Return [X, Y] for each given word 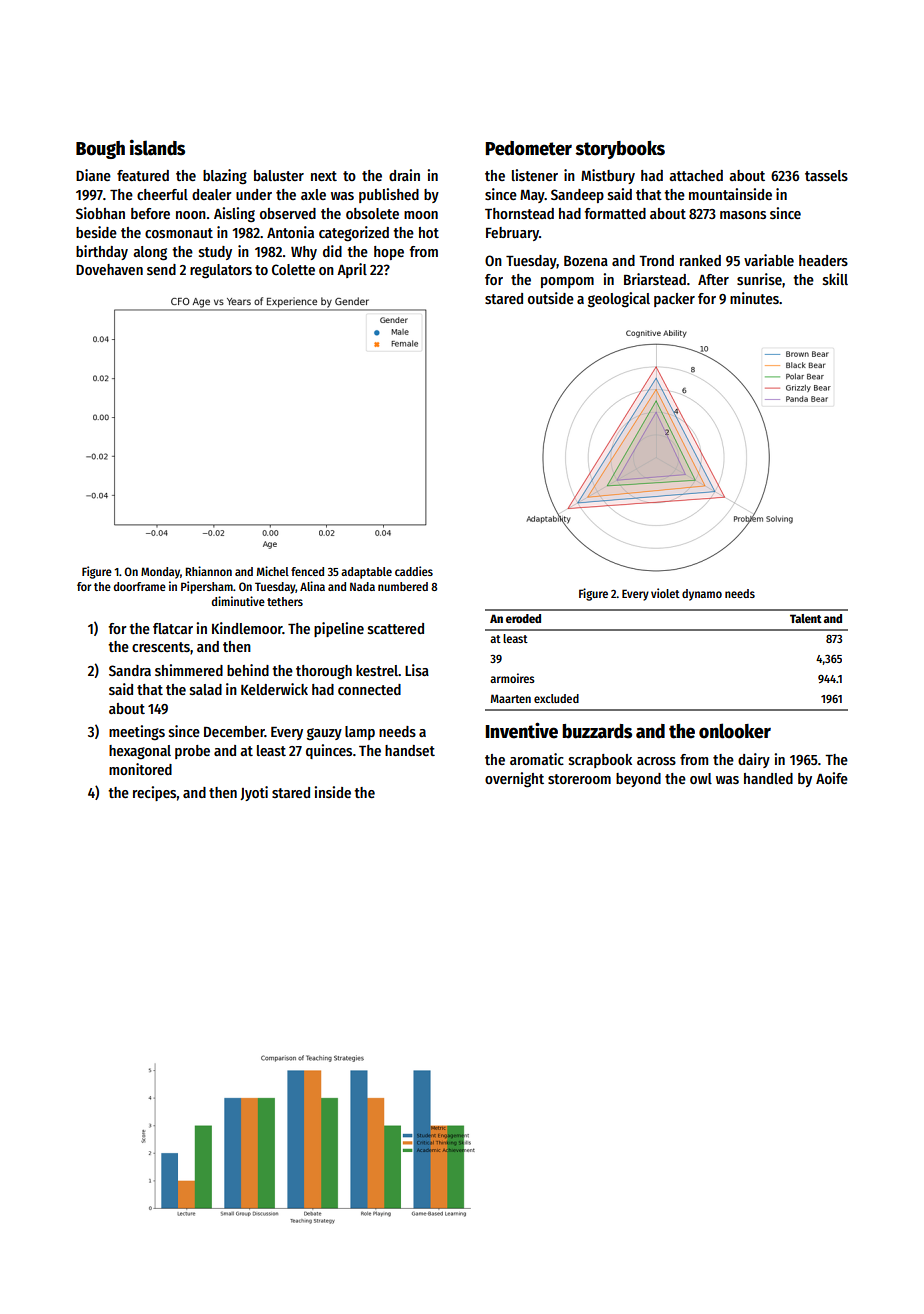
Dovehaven [109, 269]
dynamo [702, 595]
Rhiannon [208, 571]
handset [410, 750]
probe [192, 752]
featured [143, 175]
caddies [414, 571]
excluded [556, 698]
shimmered [189, 670]
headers [823, 260]
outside [551, 298]
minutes [754, 298]
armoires [512, 678]
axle [313, 194]
